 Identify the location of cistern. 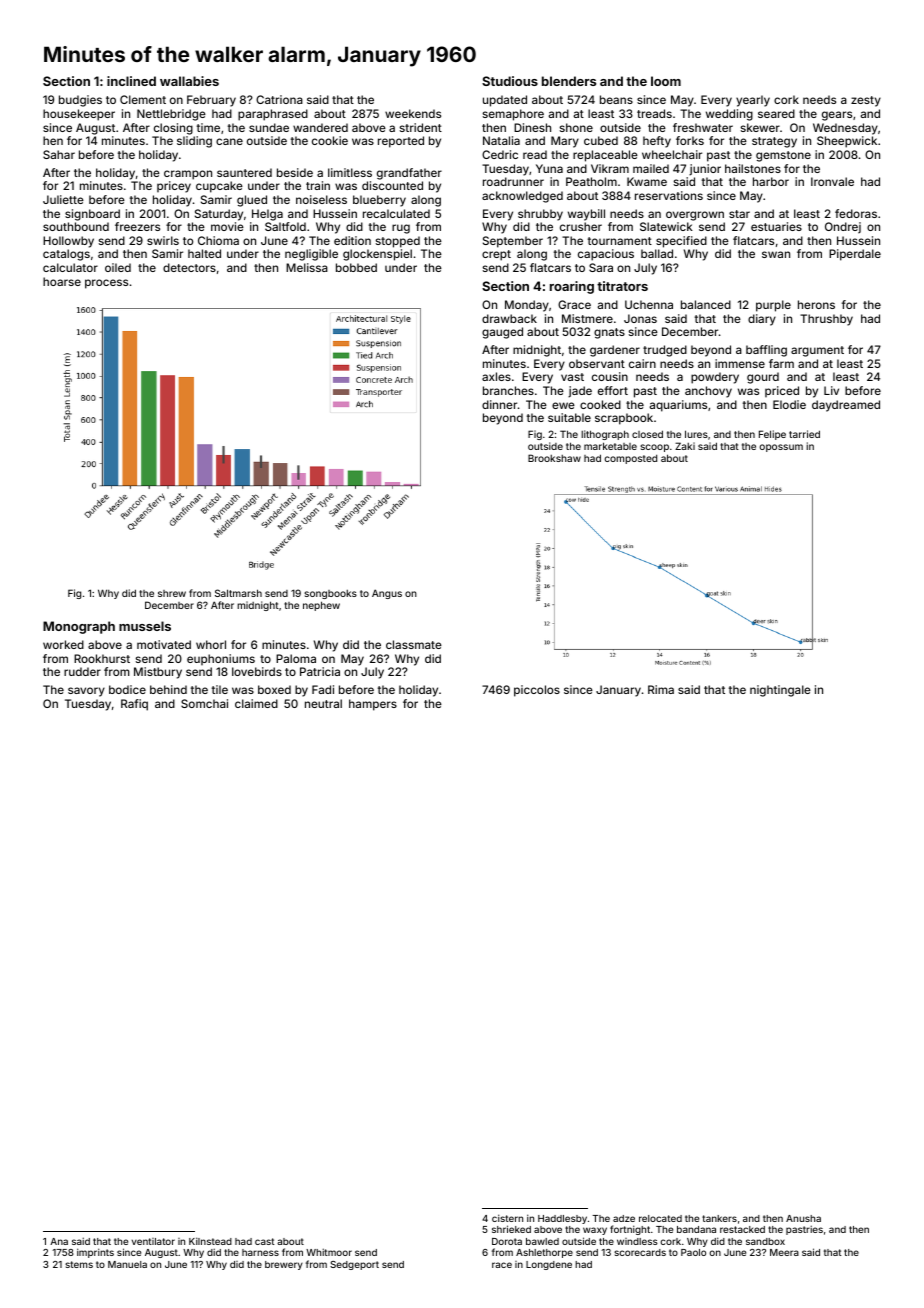
(507, 1218).
